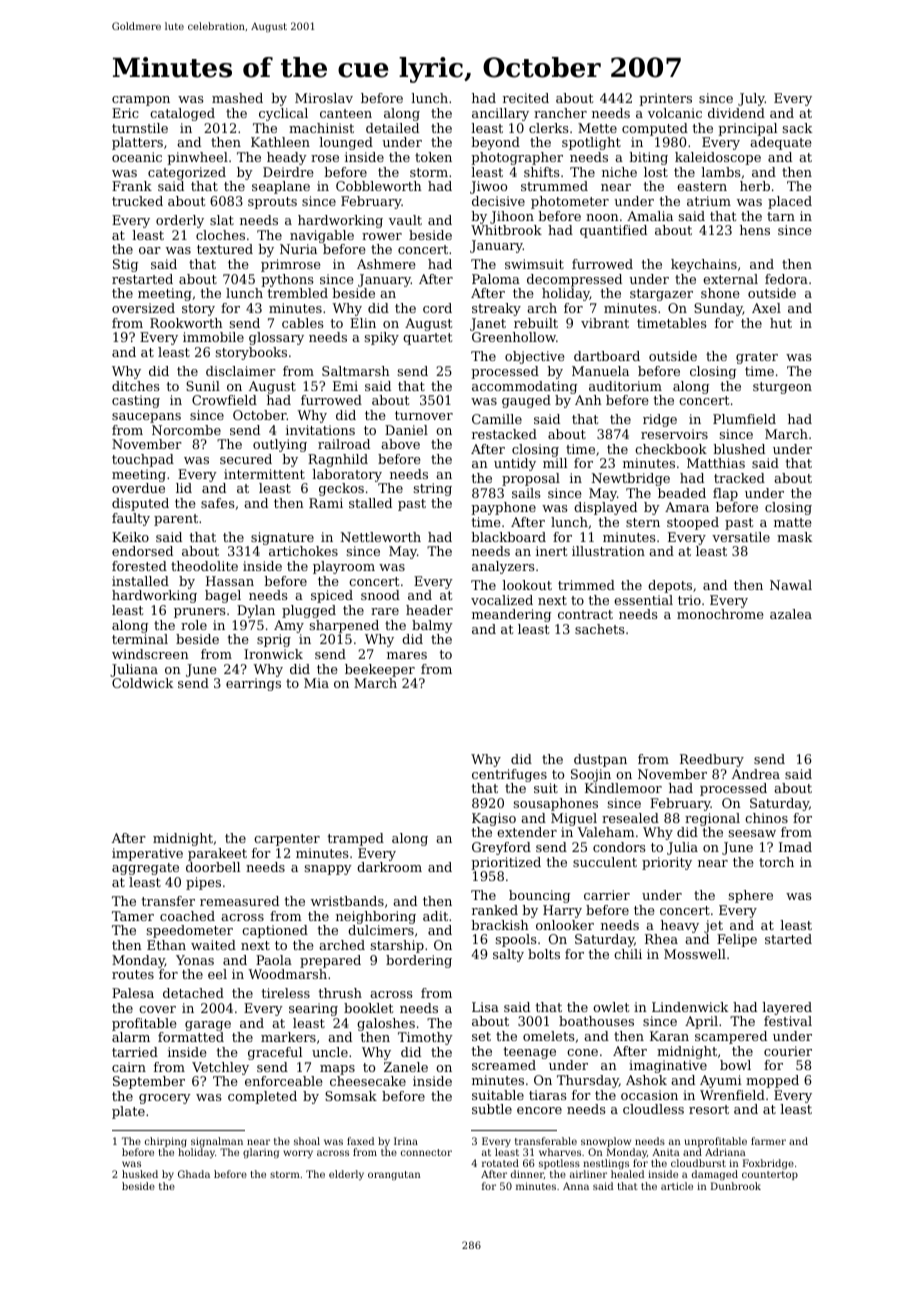 The image size is (924, 1308). Describe the element at coordinates (187, 916) in the screenshot. I see `coached` at that location.
